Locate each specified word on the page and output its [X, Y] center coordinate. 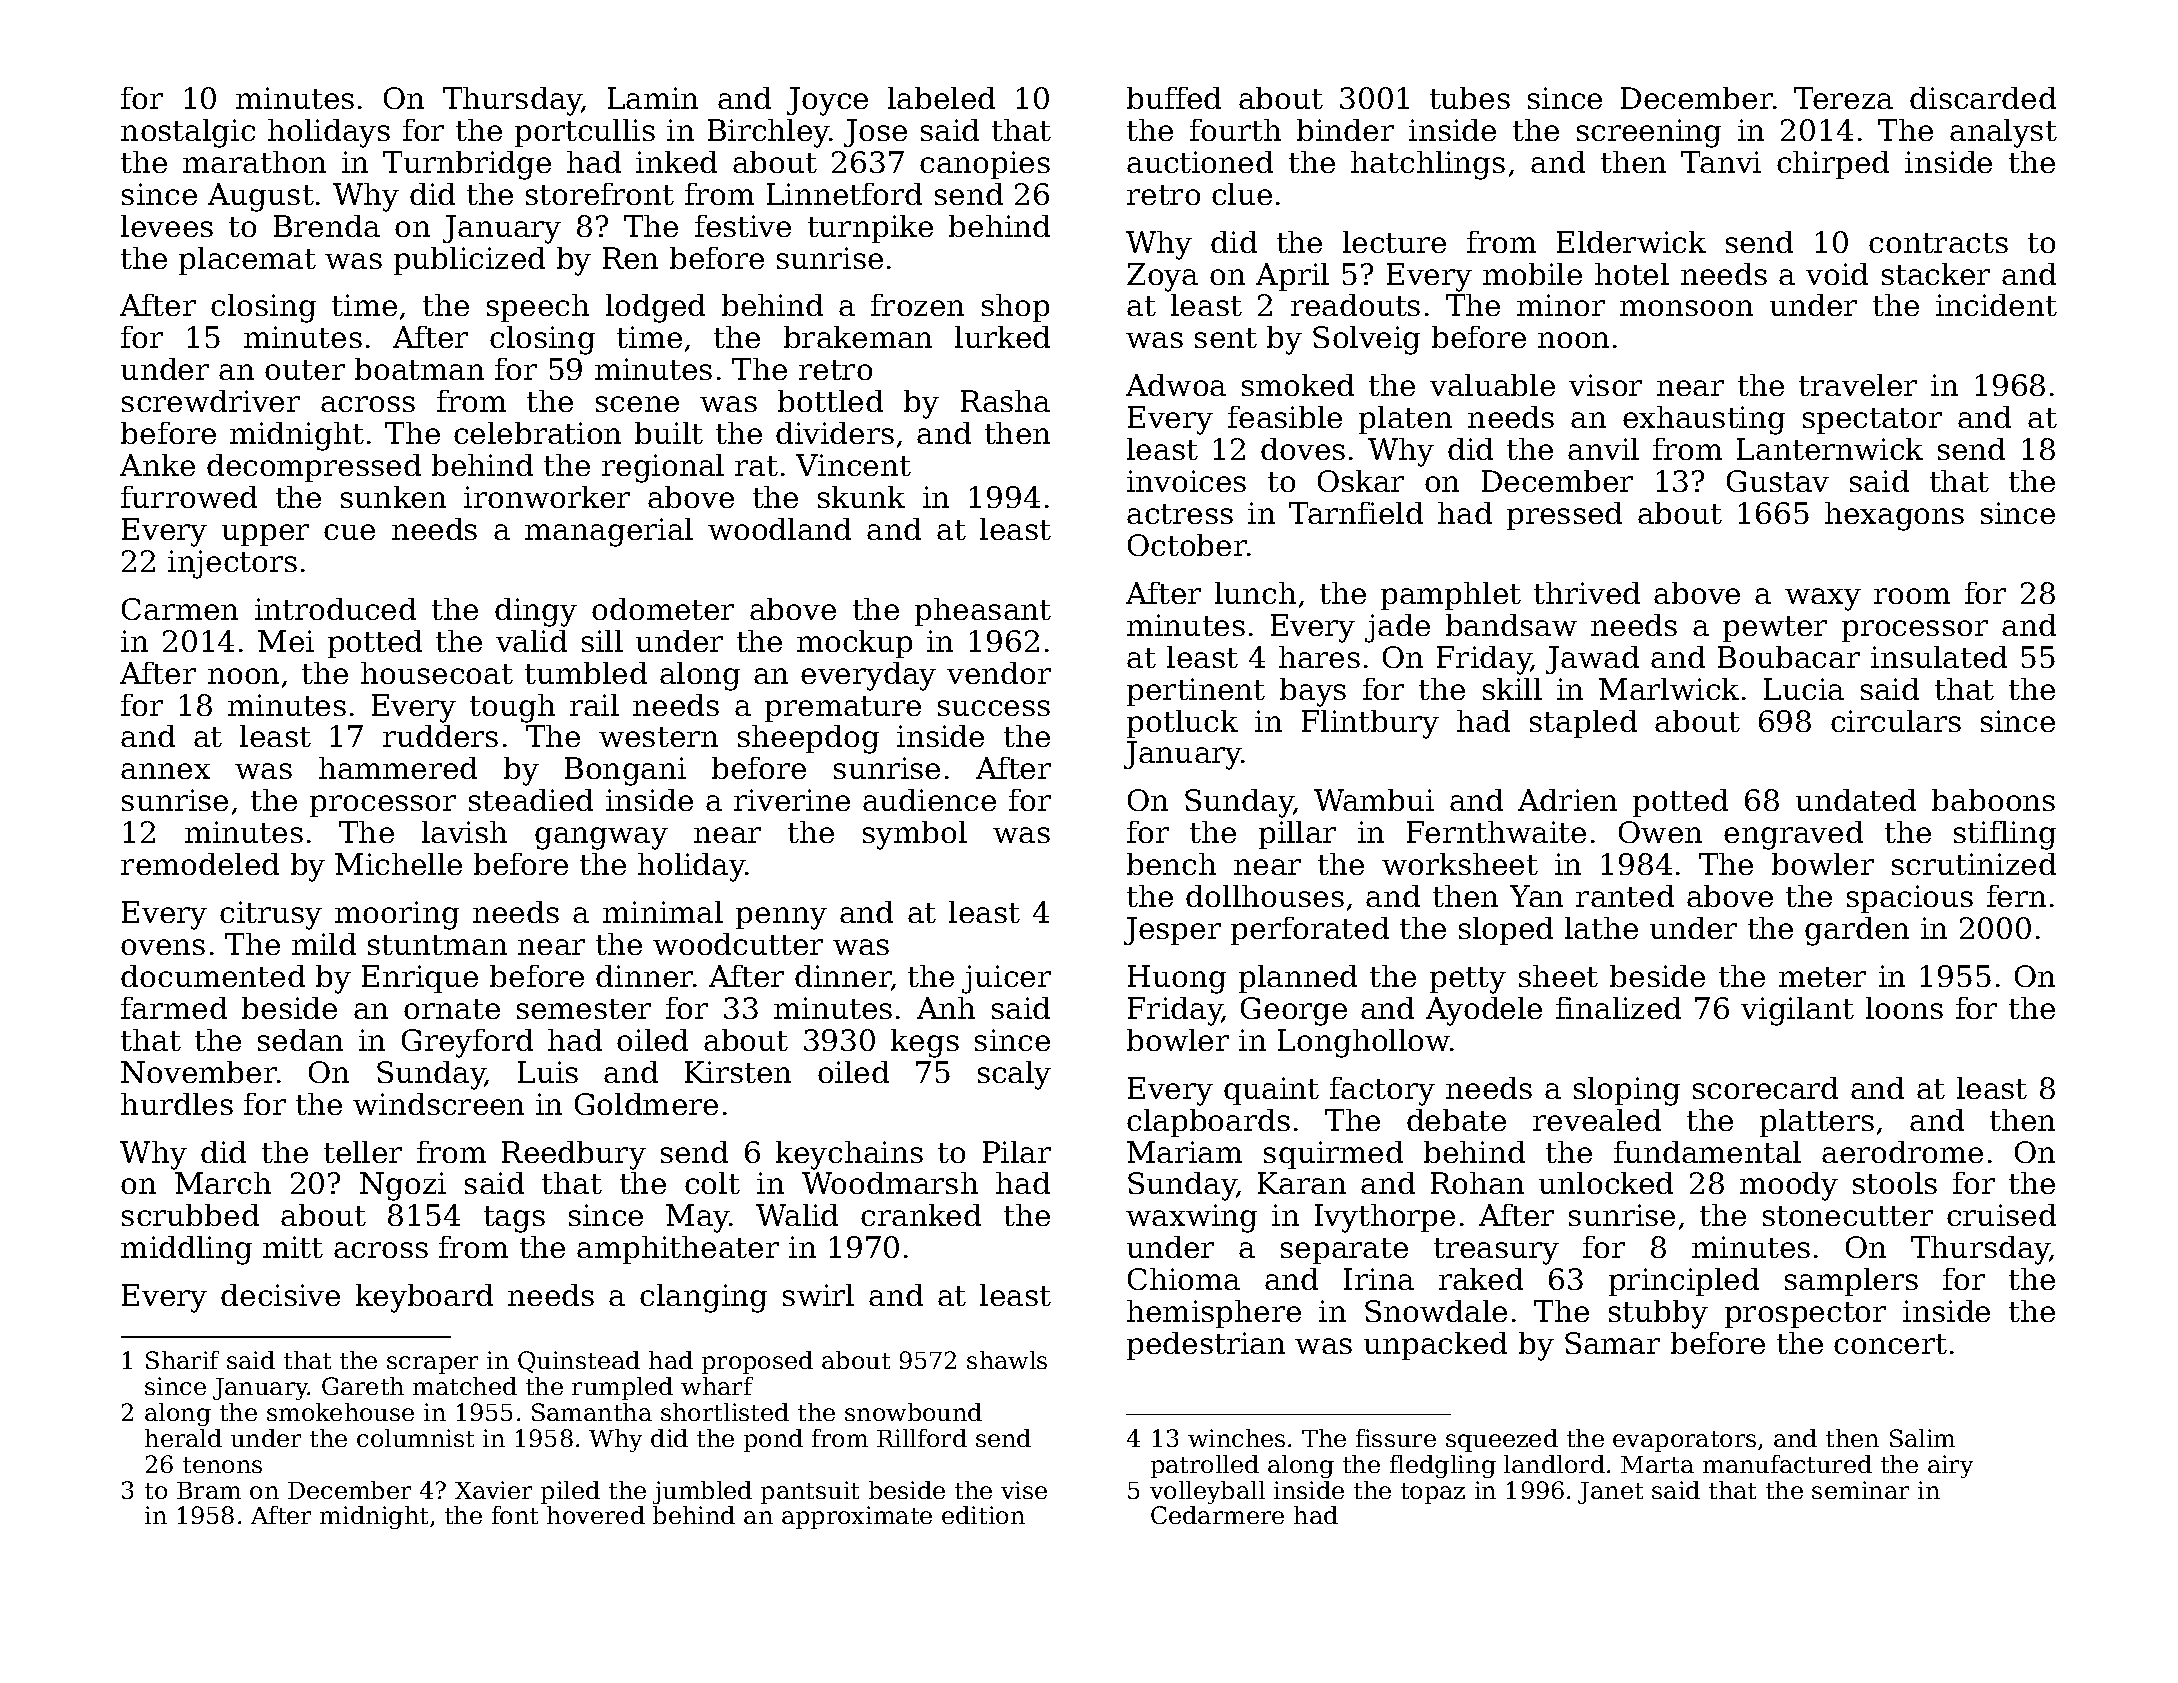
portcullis [585, 133]
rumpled [622, 1388]
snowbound [913, 1412]
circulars [1896, 721]
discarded [1983, 98]
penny [781, 918]
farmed [174, 1008]
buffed [1174, 98]
